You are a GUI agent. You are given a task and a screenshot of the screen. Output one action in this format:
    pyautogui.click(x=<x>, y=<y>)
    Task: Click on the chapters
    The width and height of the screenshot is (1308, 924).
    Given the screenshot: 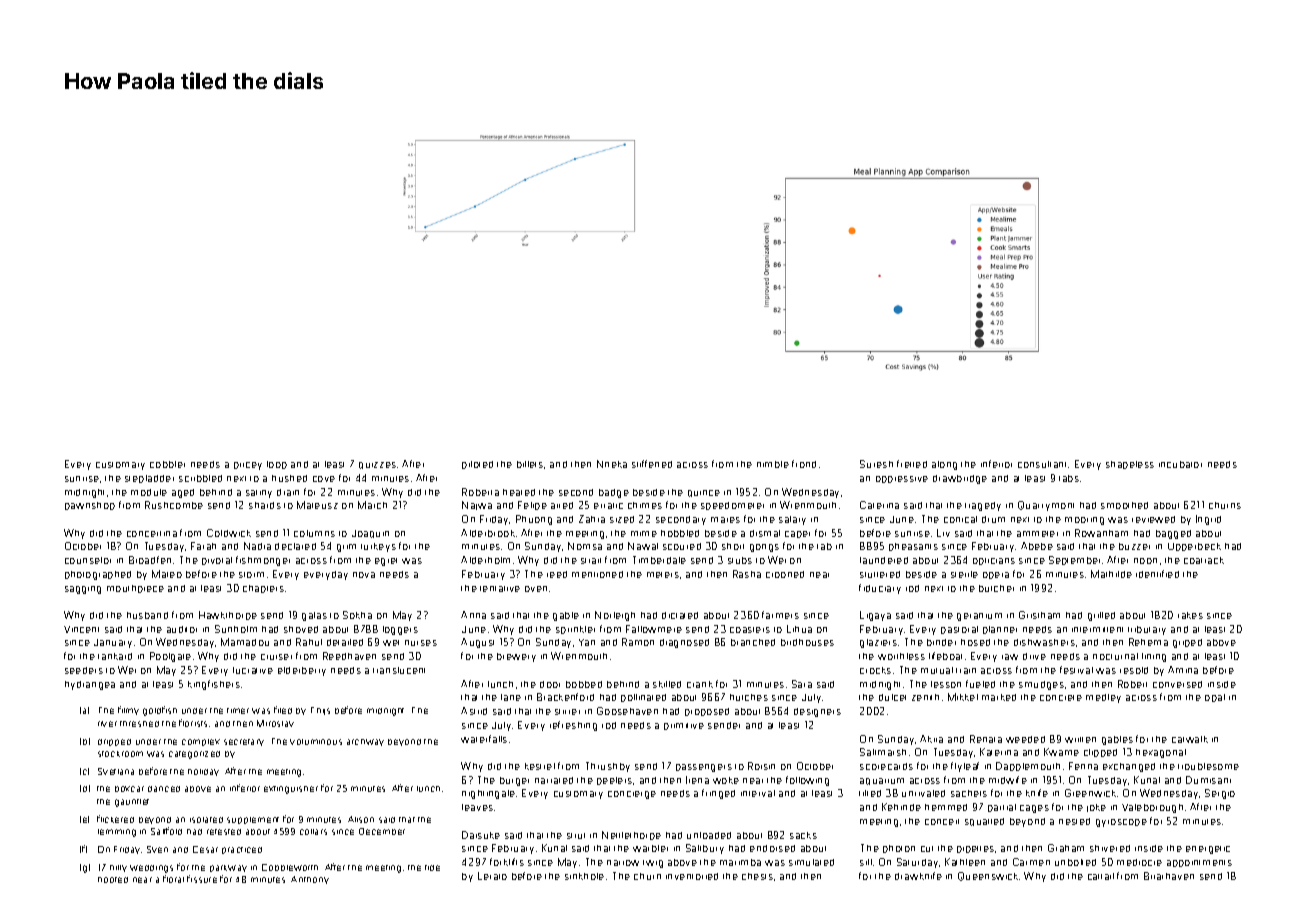 What is the action you would take?
    pyautogui.click(x=263, y=589)
